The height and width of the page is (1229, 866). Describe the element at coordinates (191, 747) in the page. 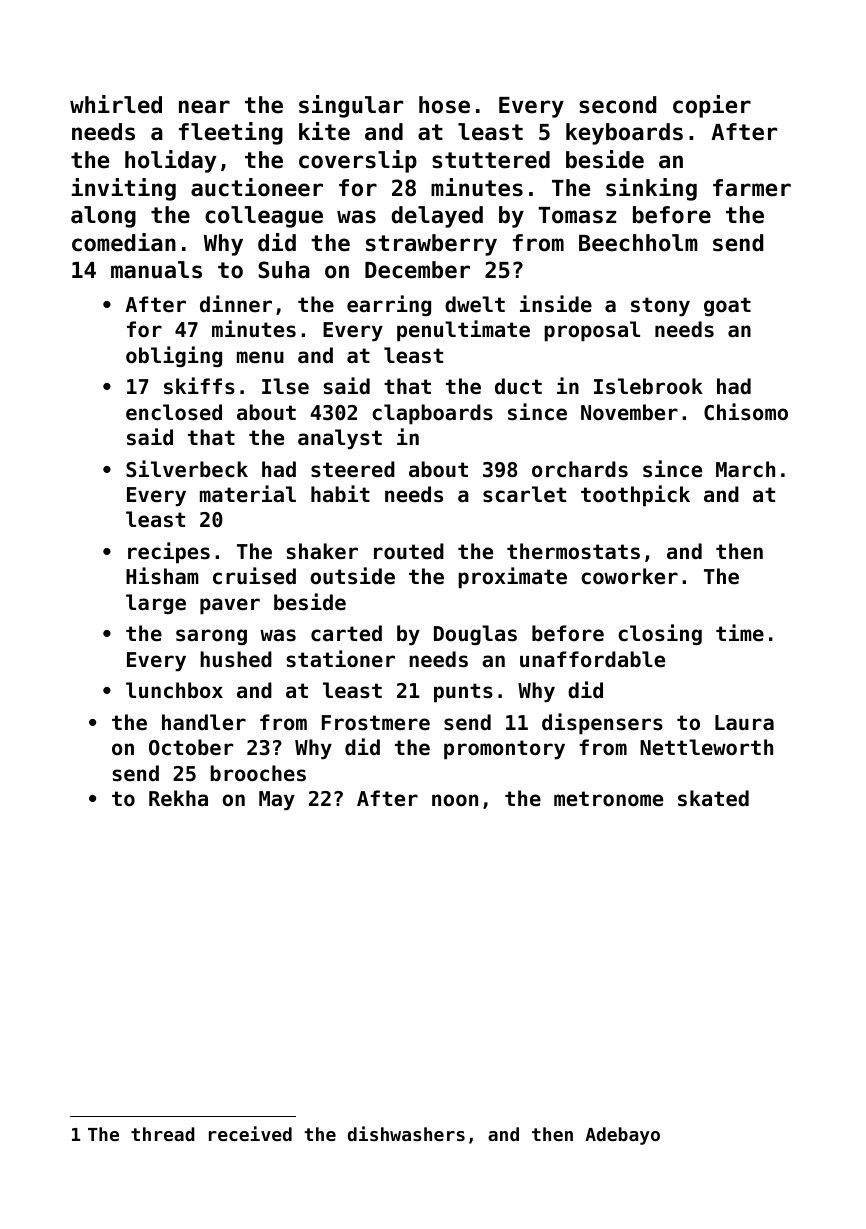

I see `October` at that location.
